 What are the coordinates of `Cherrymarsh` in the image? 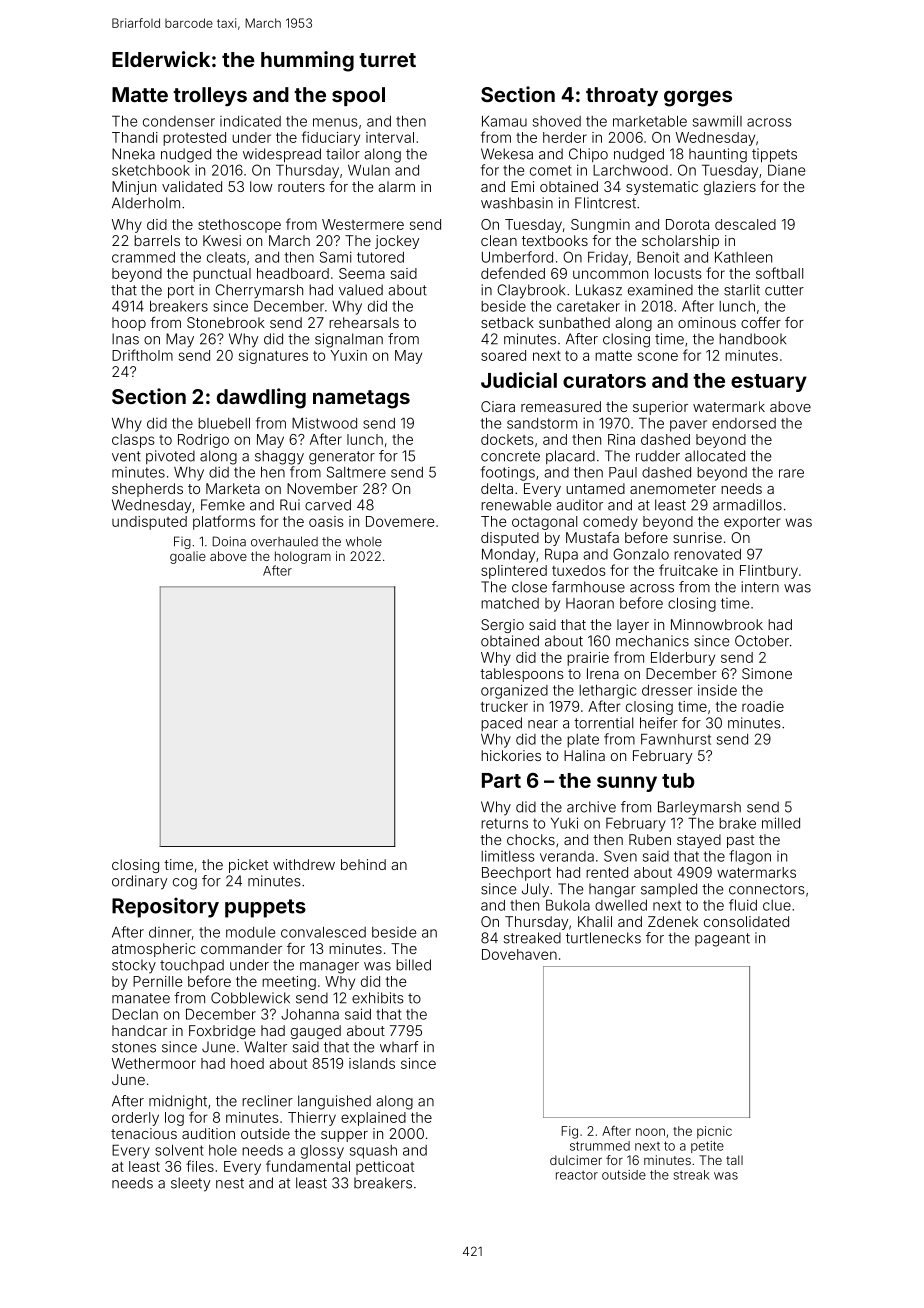 It's located at (259, 291).
